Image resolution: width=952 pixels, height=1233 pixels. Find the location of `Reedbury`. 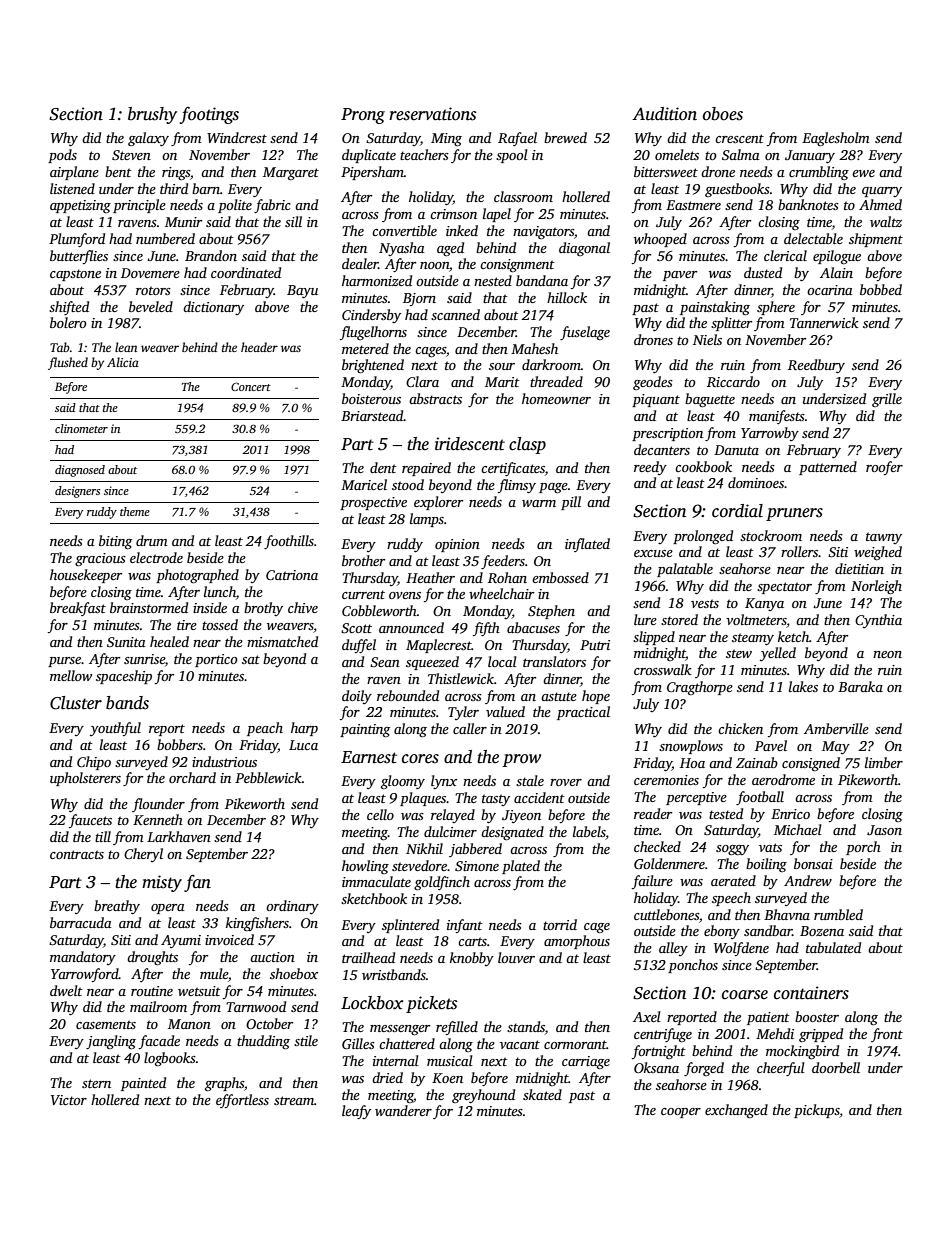

Reedbury is located at coordinates (816, 366).
